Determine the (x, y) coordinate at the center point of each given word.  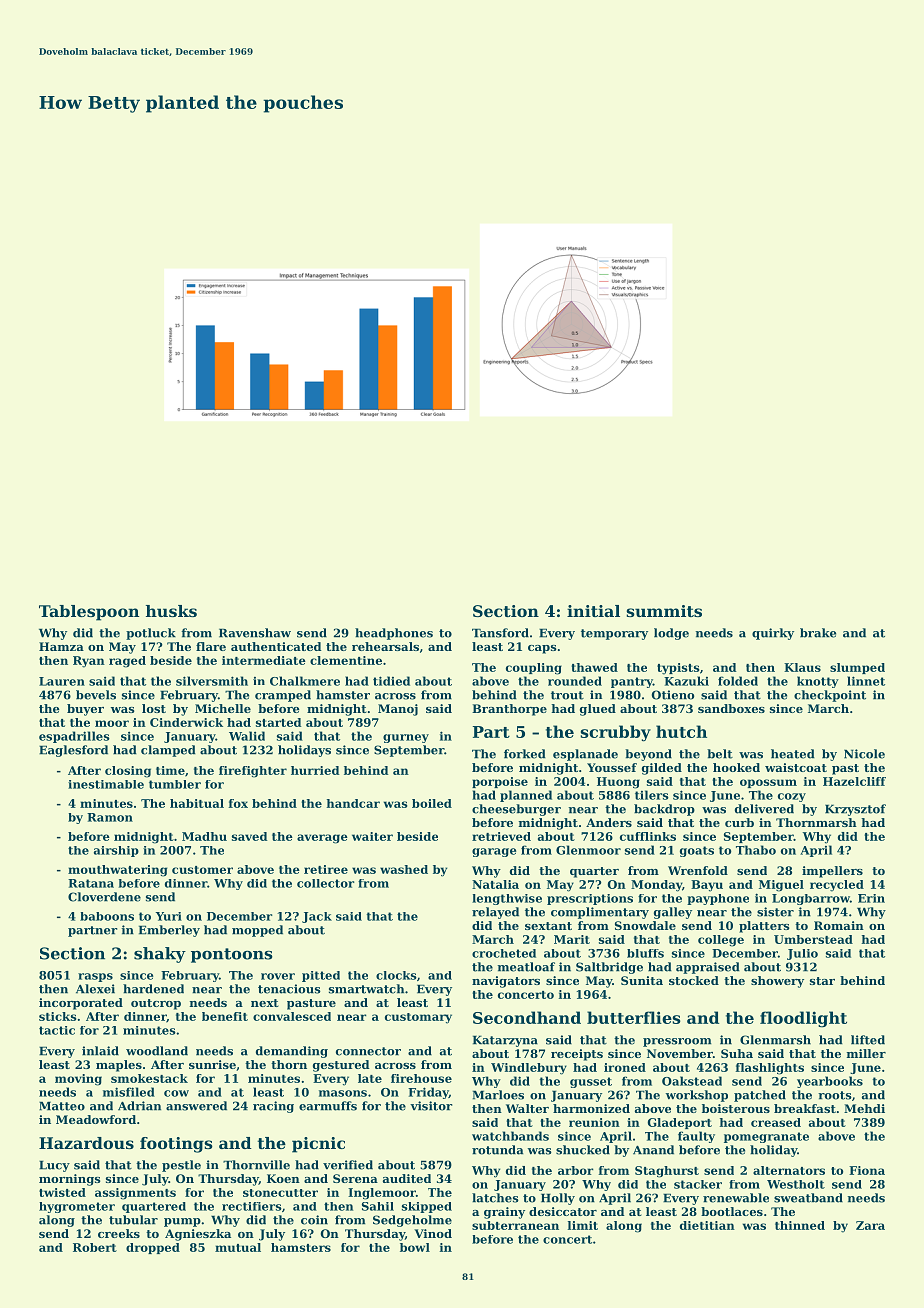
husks (171, 611)
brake (818, 633)
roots (835, 1095)
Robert (95, 1247)
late (370, 1078)
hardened (153, 989)
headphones (394, 634)
